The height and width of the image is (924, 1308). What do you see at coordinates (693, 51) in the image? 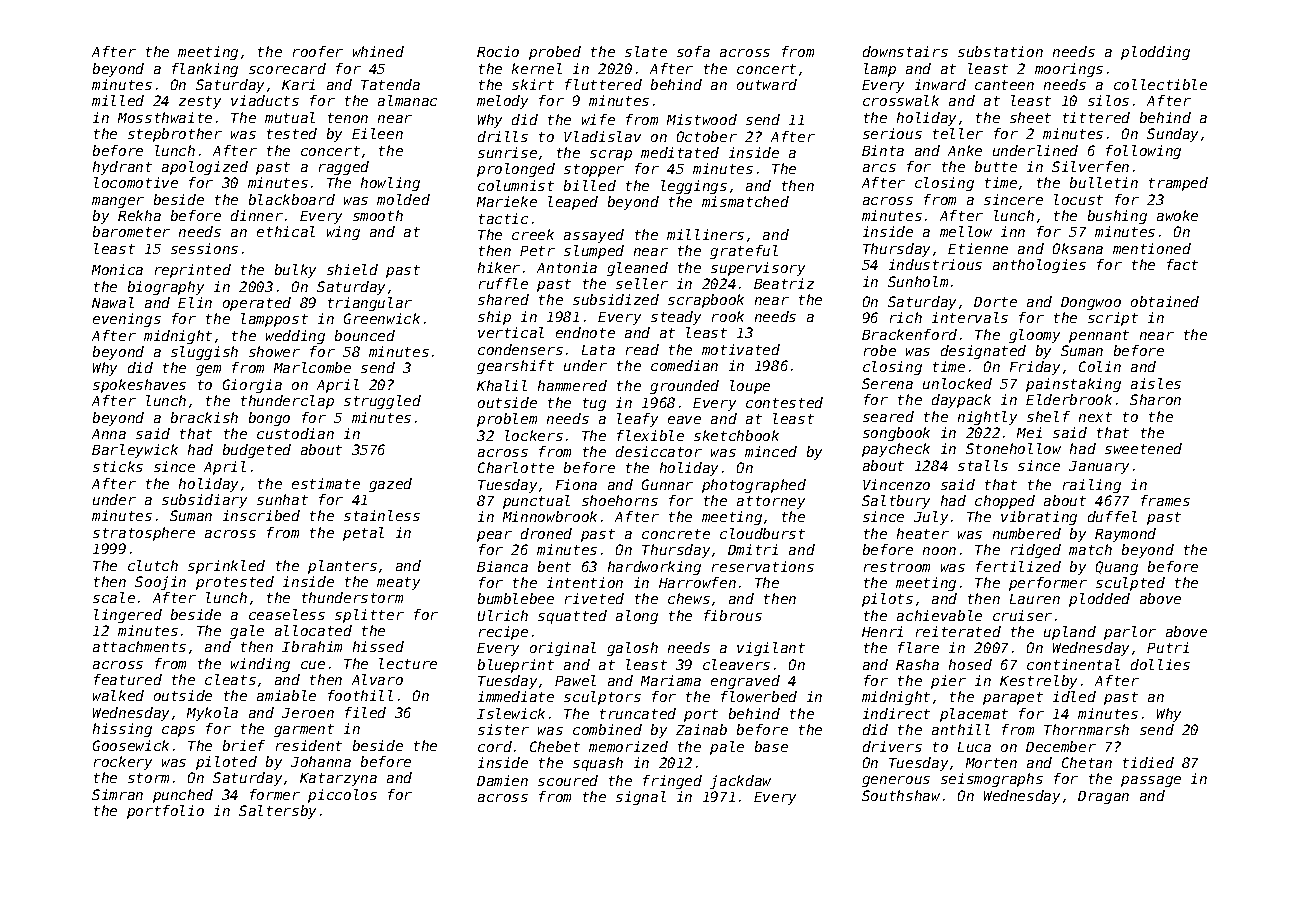
I see `sofa` at bounding box center [693, 51].
